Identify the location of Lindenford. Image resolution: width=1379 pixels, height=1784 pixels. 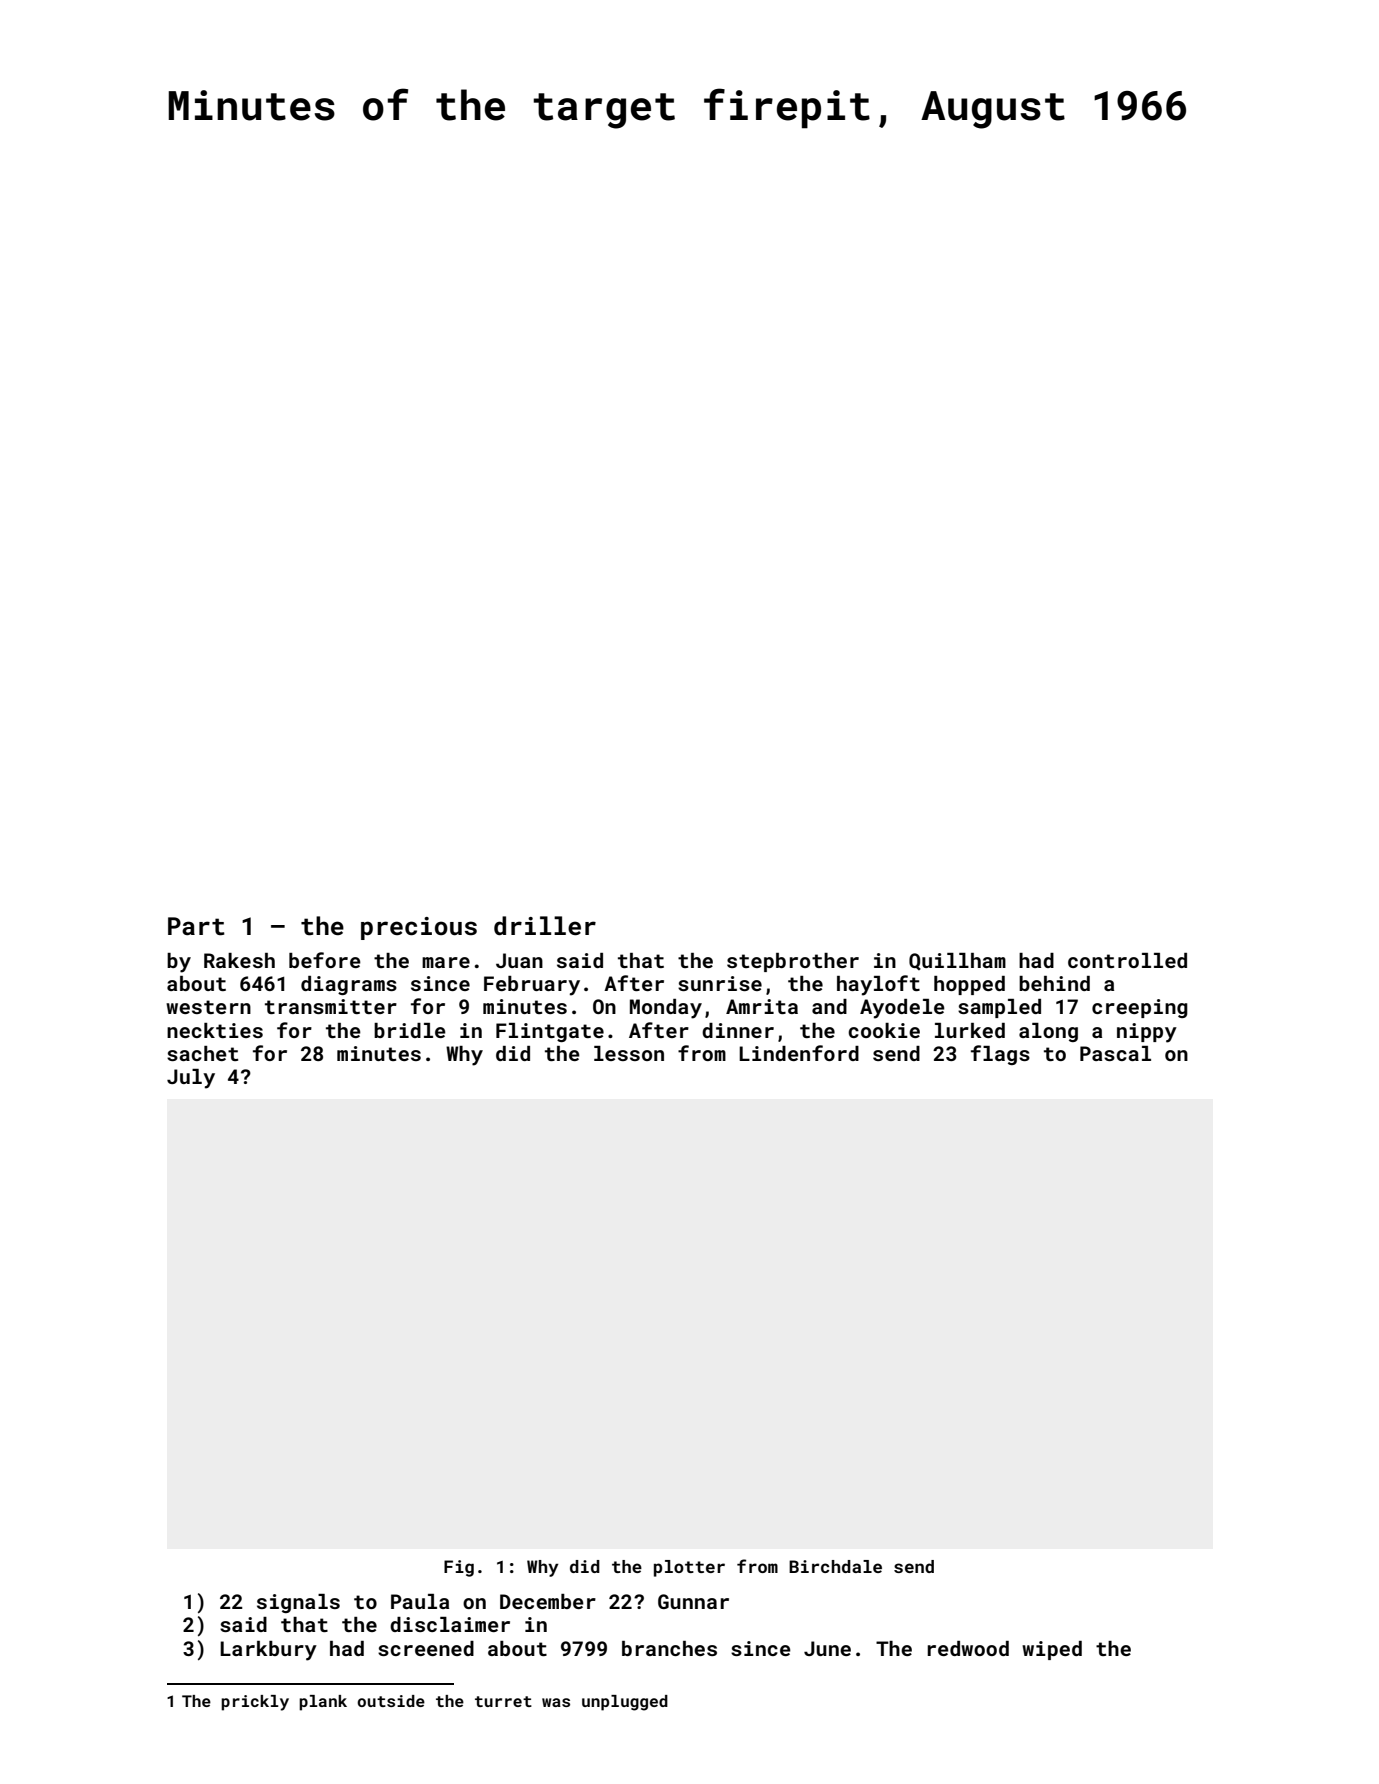
(799, 1053).
